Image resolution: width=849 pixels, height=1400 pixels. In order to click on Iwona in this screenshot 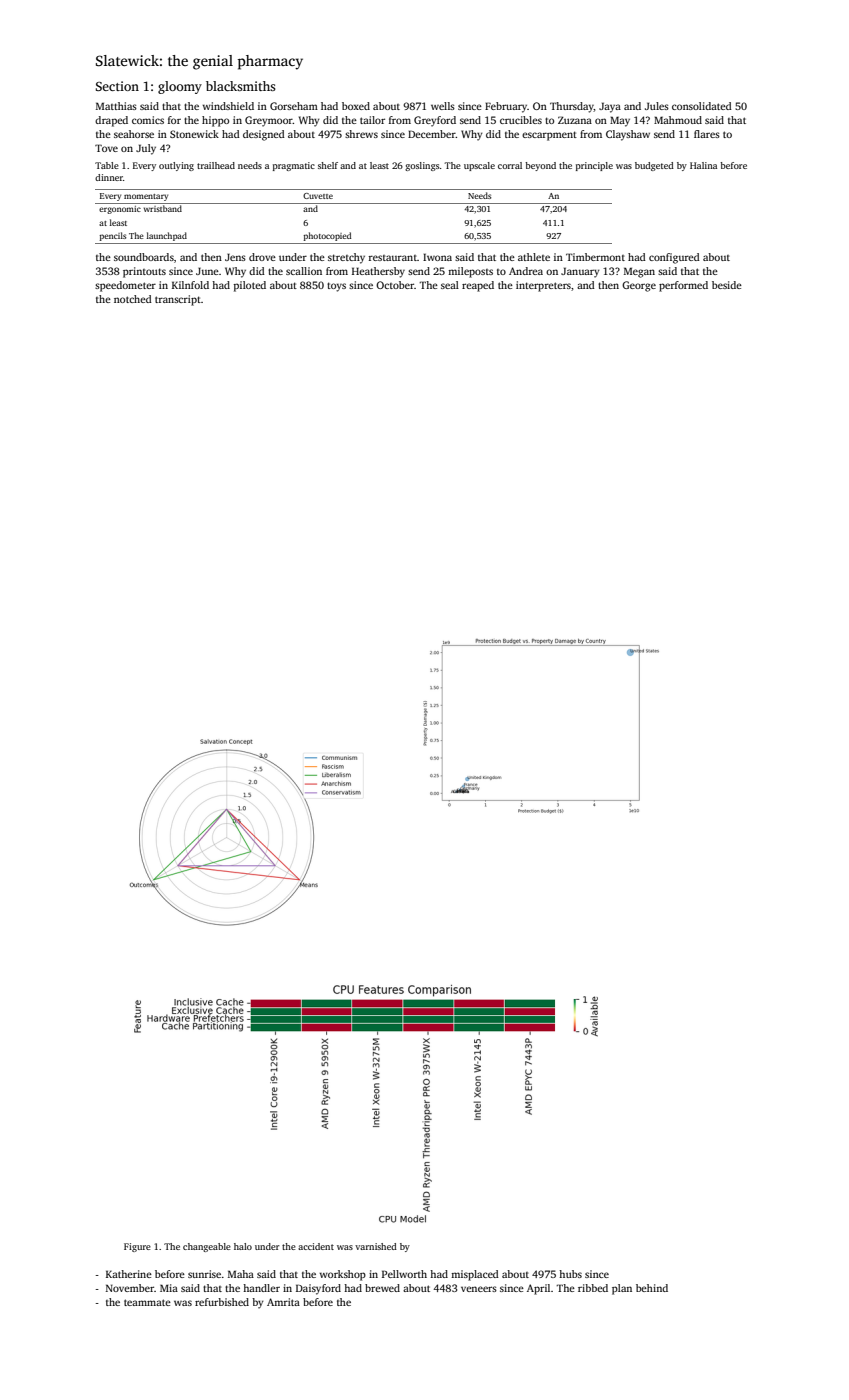, I will do `click(437, 257)`.
